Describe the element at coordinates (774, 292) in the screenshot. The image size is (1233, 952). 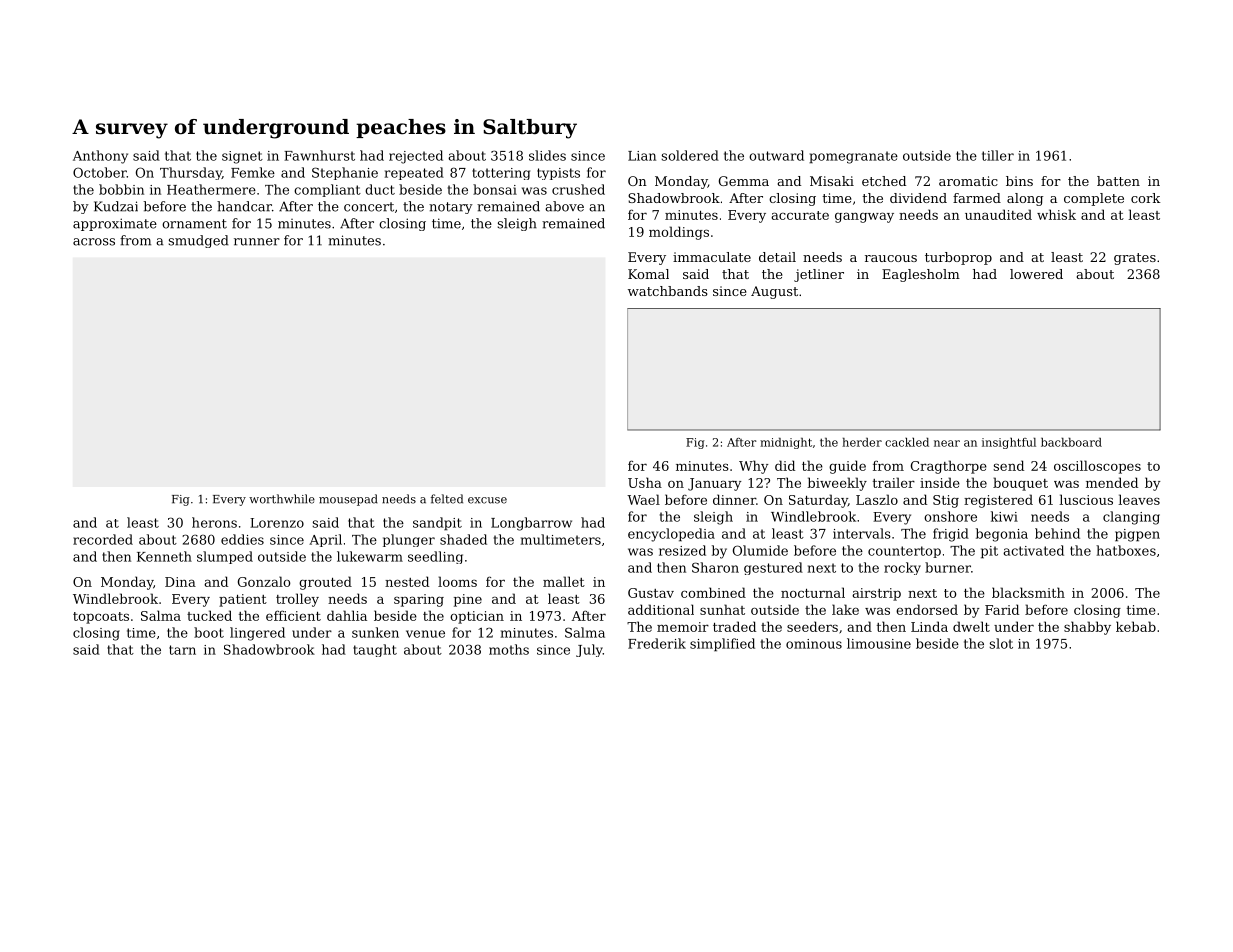
I see `August` at that location.
